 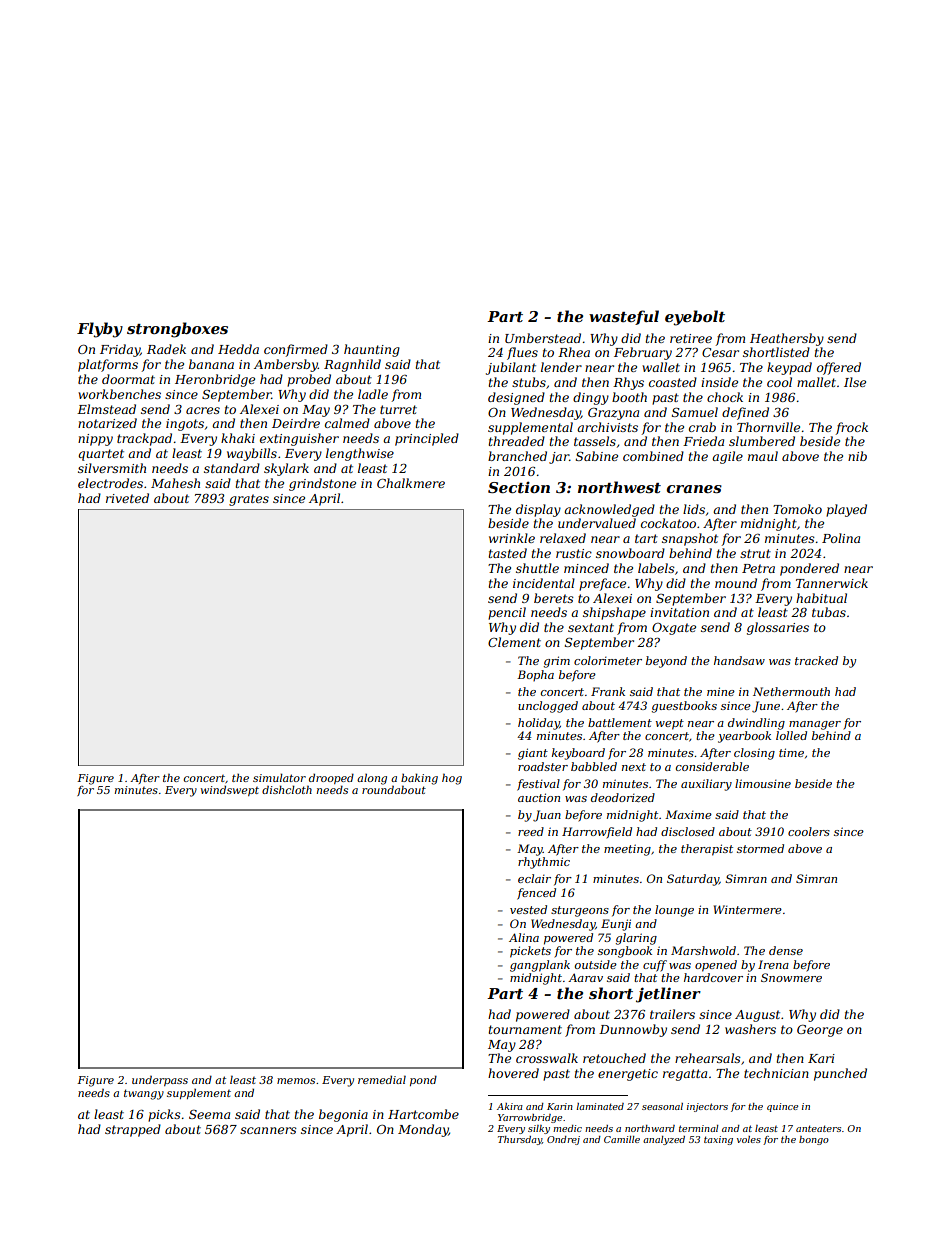 What do you see at coordinates (133, 1130) in the image?
I see `strapped` at bounding box center [133, 1130].
